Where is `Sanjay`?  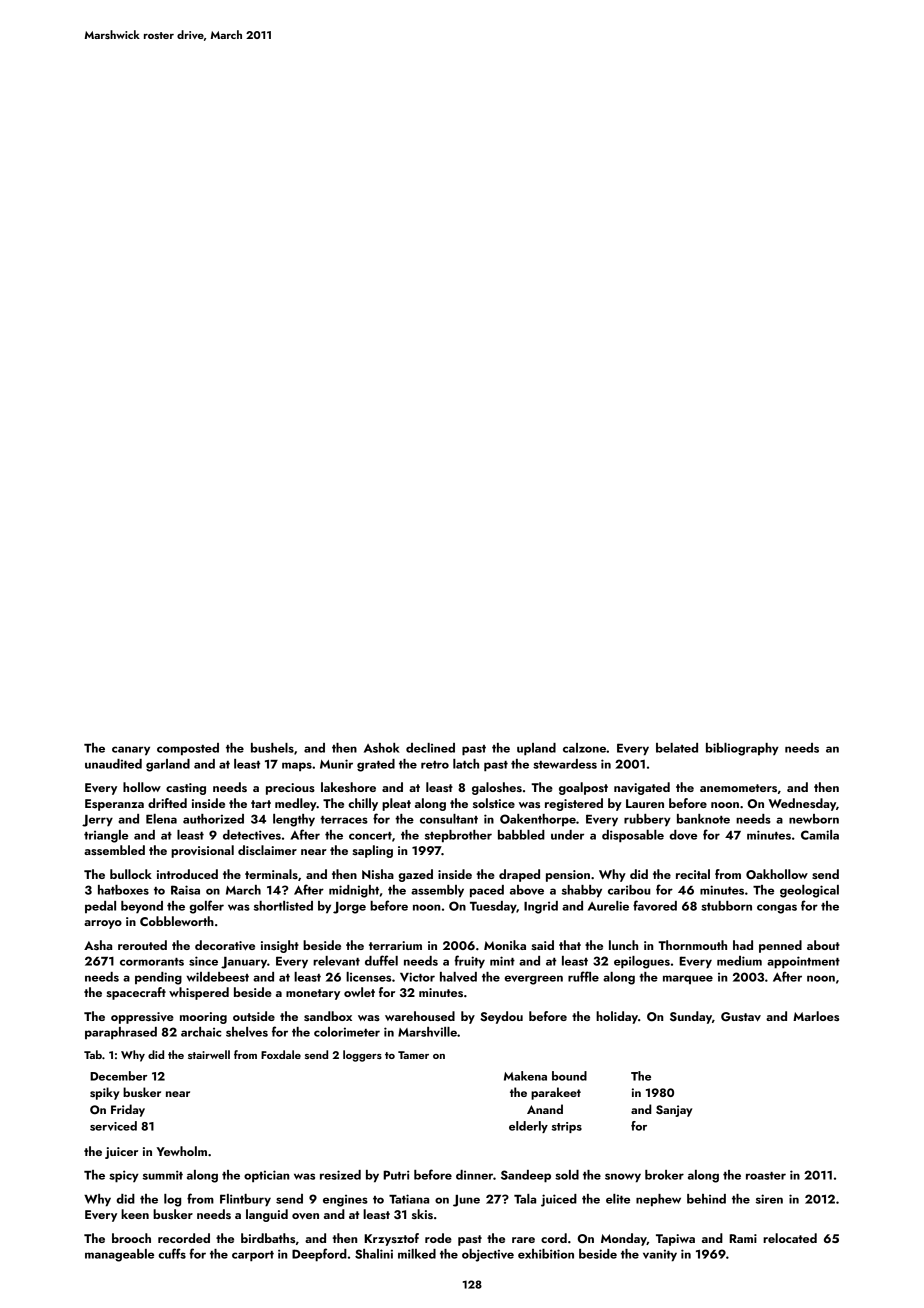 Sanjay is located at coordinates (674, 1111).
